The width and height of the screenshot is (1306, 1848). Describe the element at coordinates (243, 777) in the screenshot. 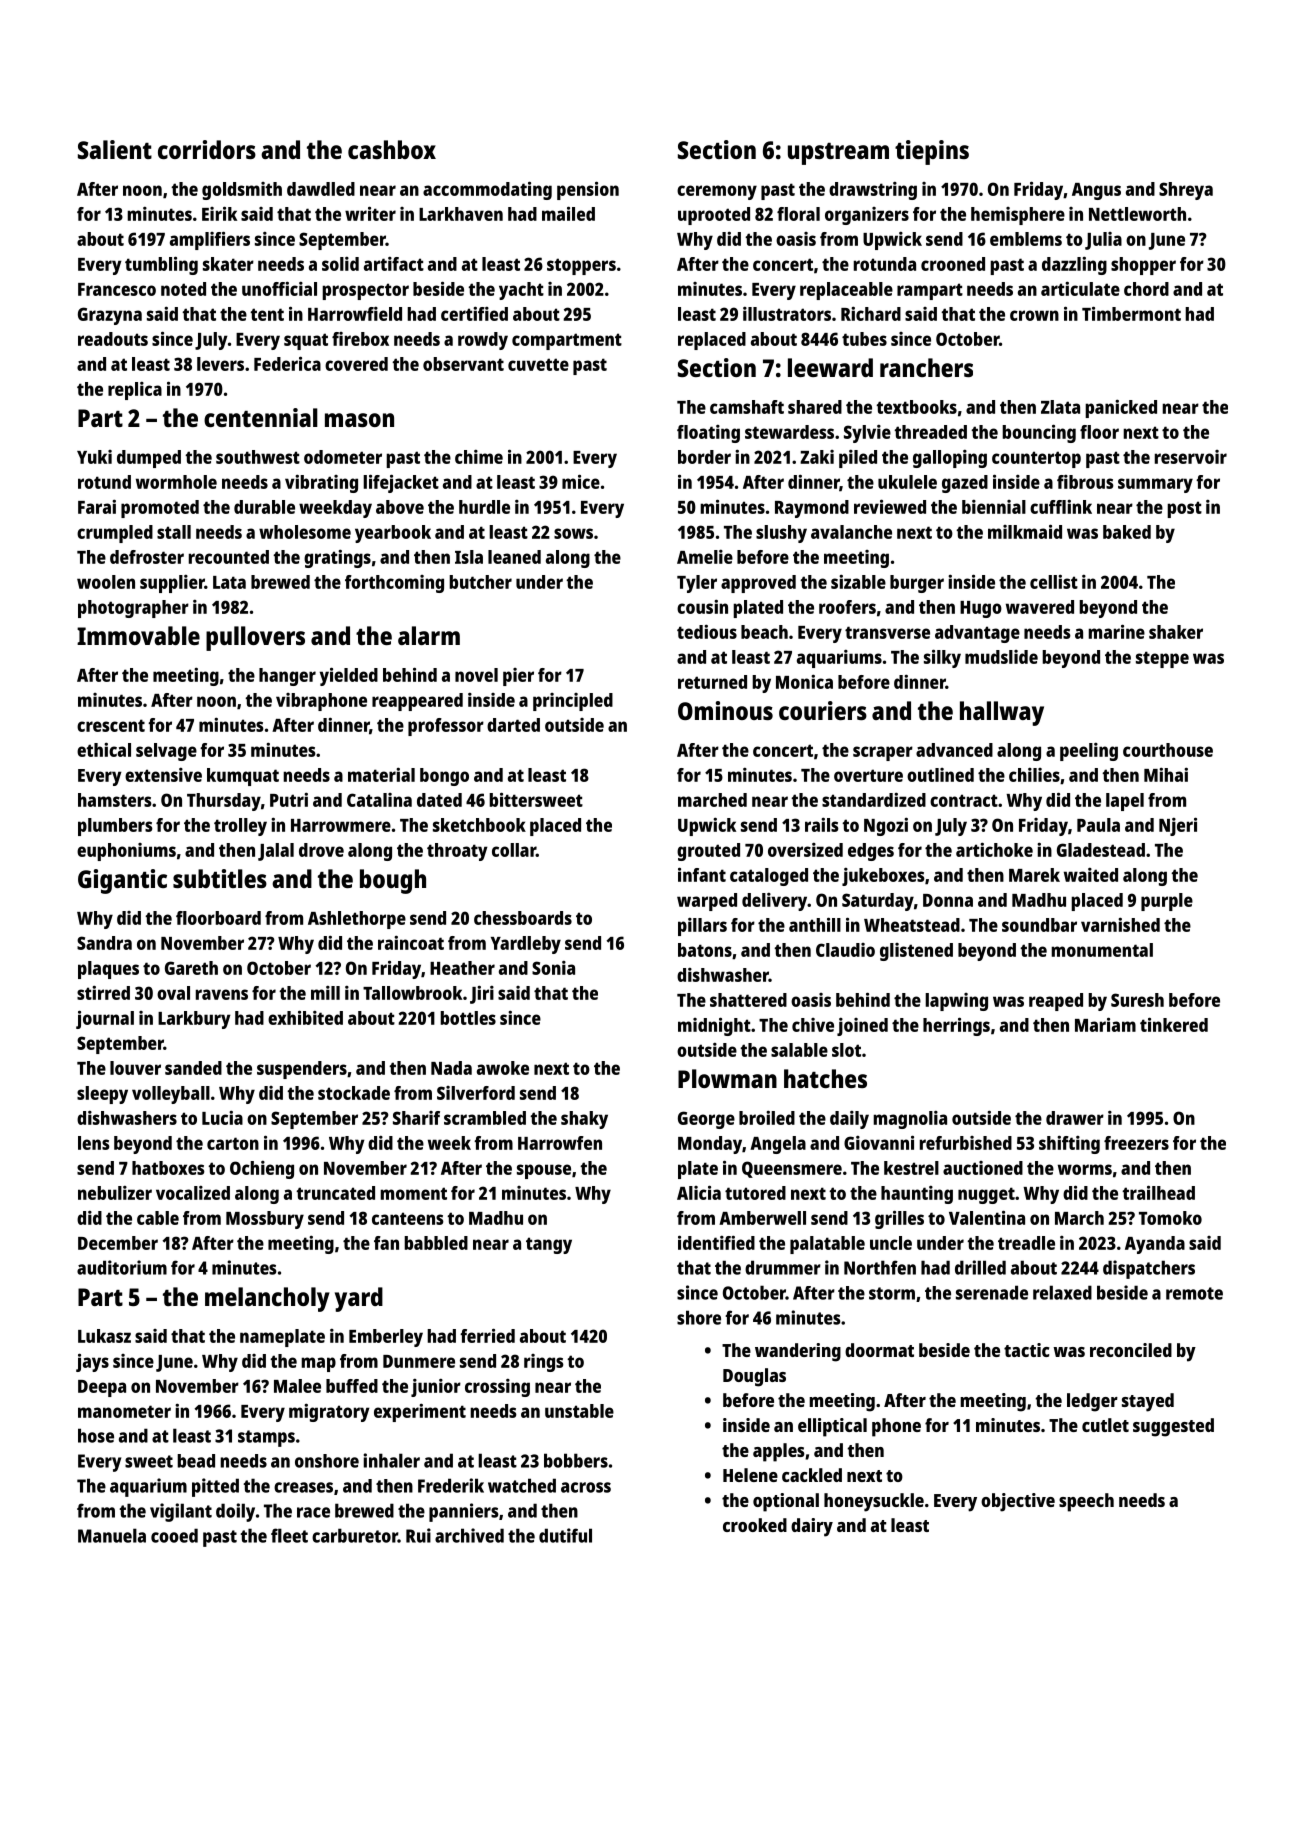

I see `kumquat` at that location.
